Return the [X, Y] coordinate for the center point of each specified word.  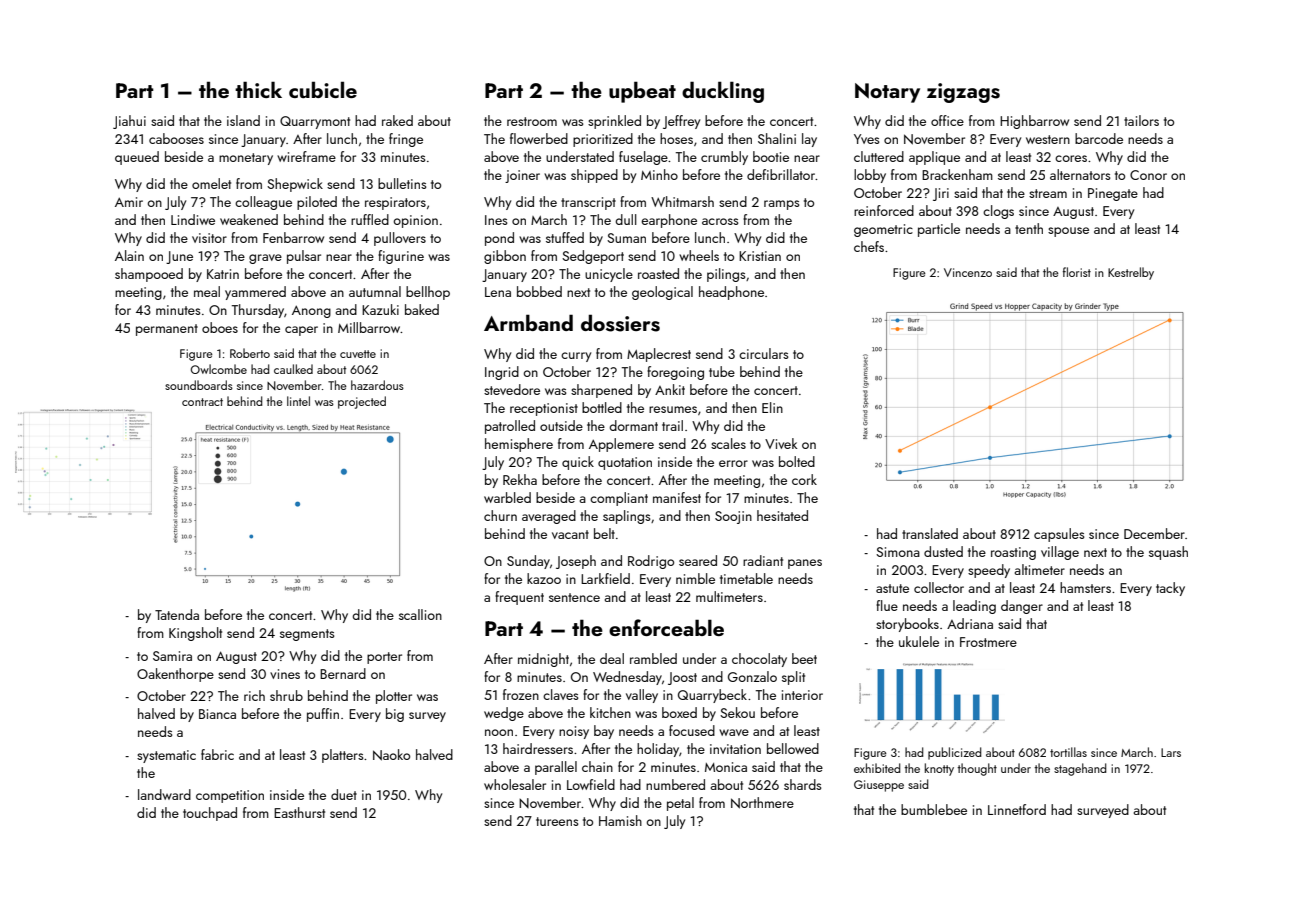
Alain [129, 255]
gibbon [505, 257]
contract [202, 402]
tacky [1170, 589]
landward [164, 794]
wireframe [306, 156]
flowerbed [539, 138]
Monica [726, 767]
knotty [939, 769]
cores [1071, 158]
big [395, 715]
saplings [627, 517]
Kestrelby [1131, 273]
